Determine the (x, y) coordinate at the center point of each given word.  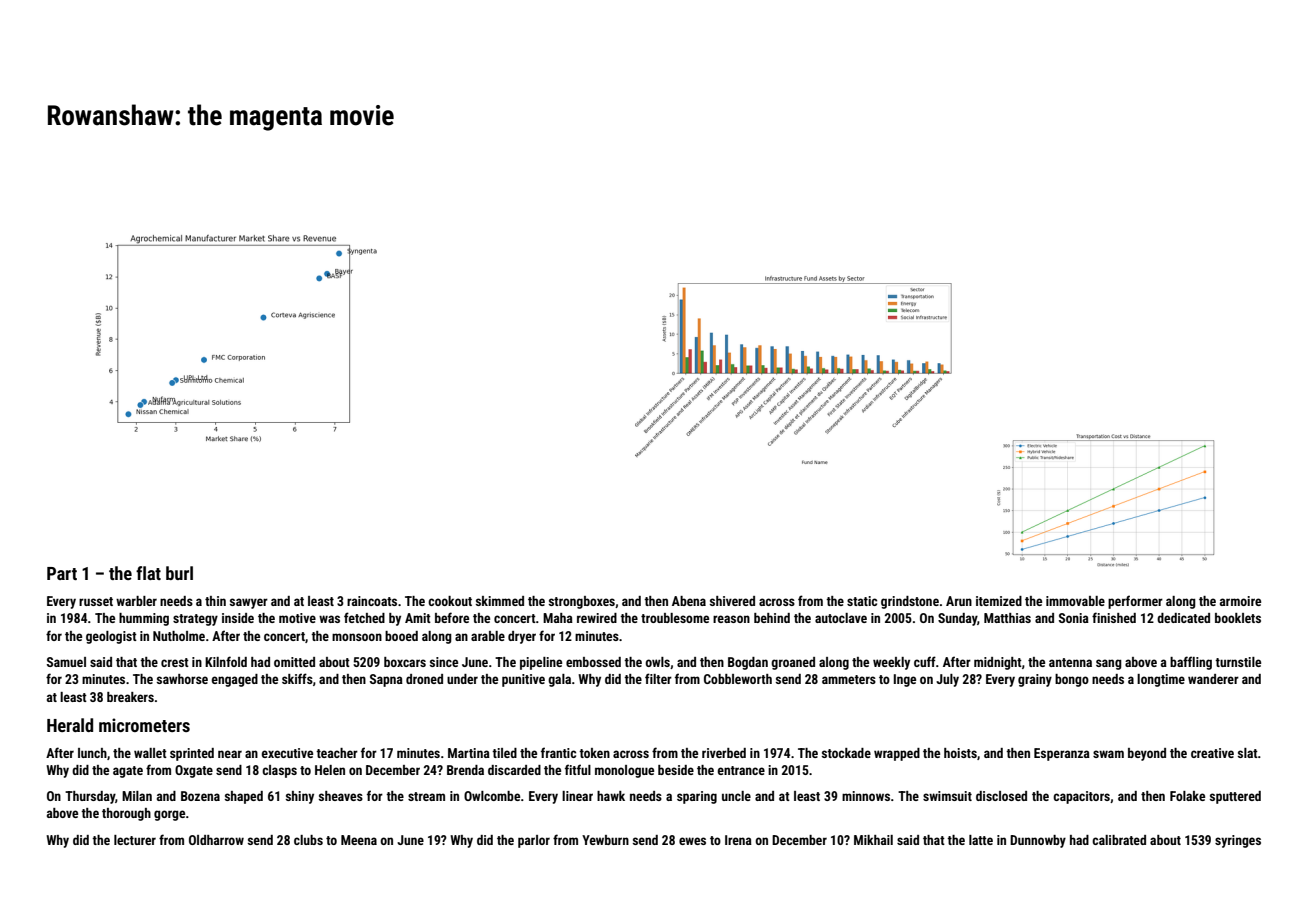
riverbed (724, 753)
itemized (999, 601)
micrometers (144, 725)
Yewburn (605, 840)
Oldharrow (216, 840)
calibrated (1119, 840)
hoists (960, 753)
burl (179, 573)
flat (148, 573)
